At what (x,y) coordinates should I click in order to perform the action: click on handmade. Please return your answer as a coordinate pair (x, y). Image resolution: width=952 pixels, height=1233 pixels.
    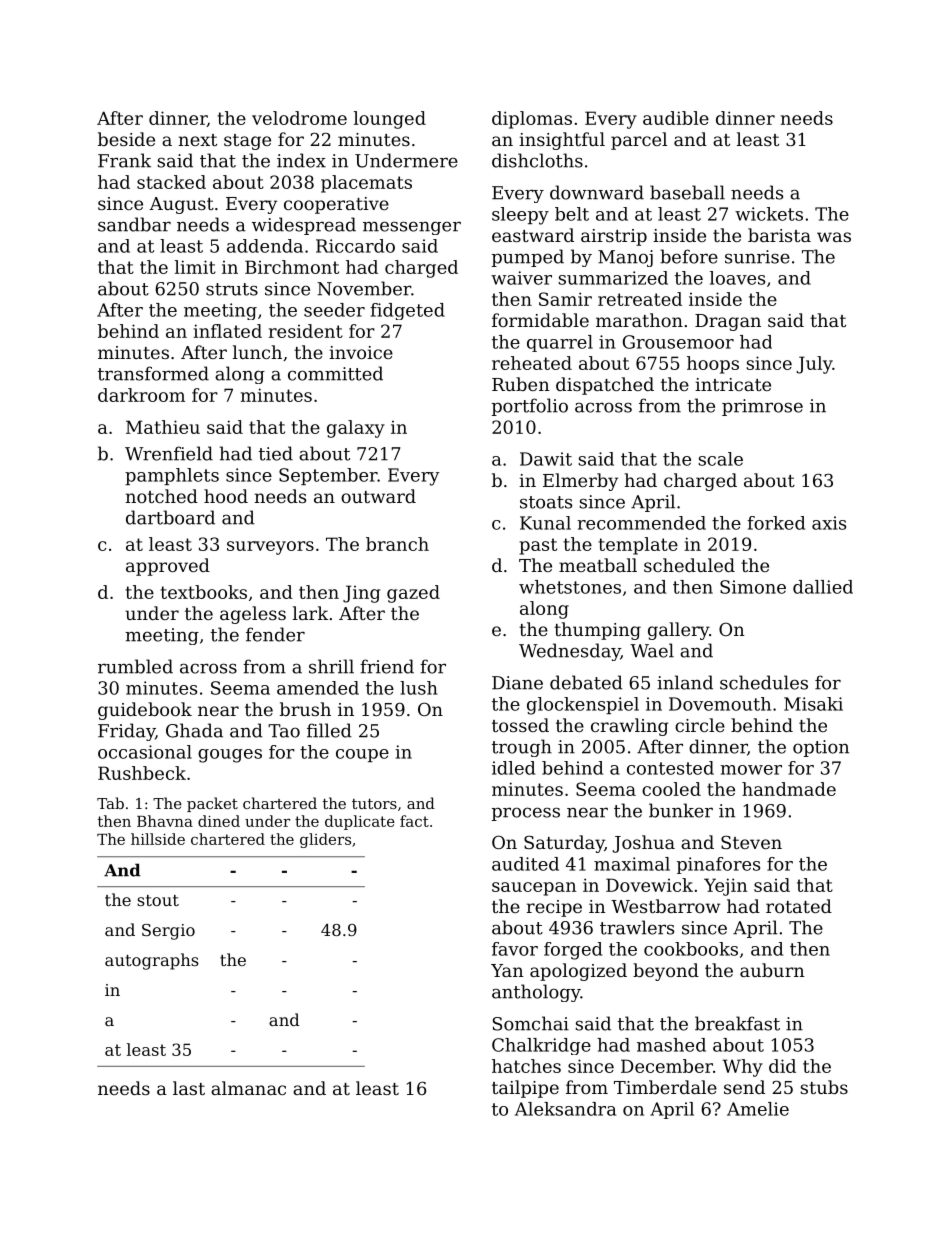
    Looking at the image, I should click on (789, 789).
